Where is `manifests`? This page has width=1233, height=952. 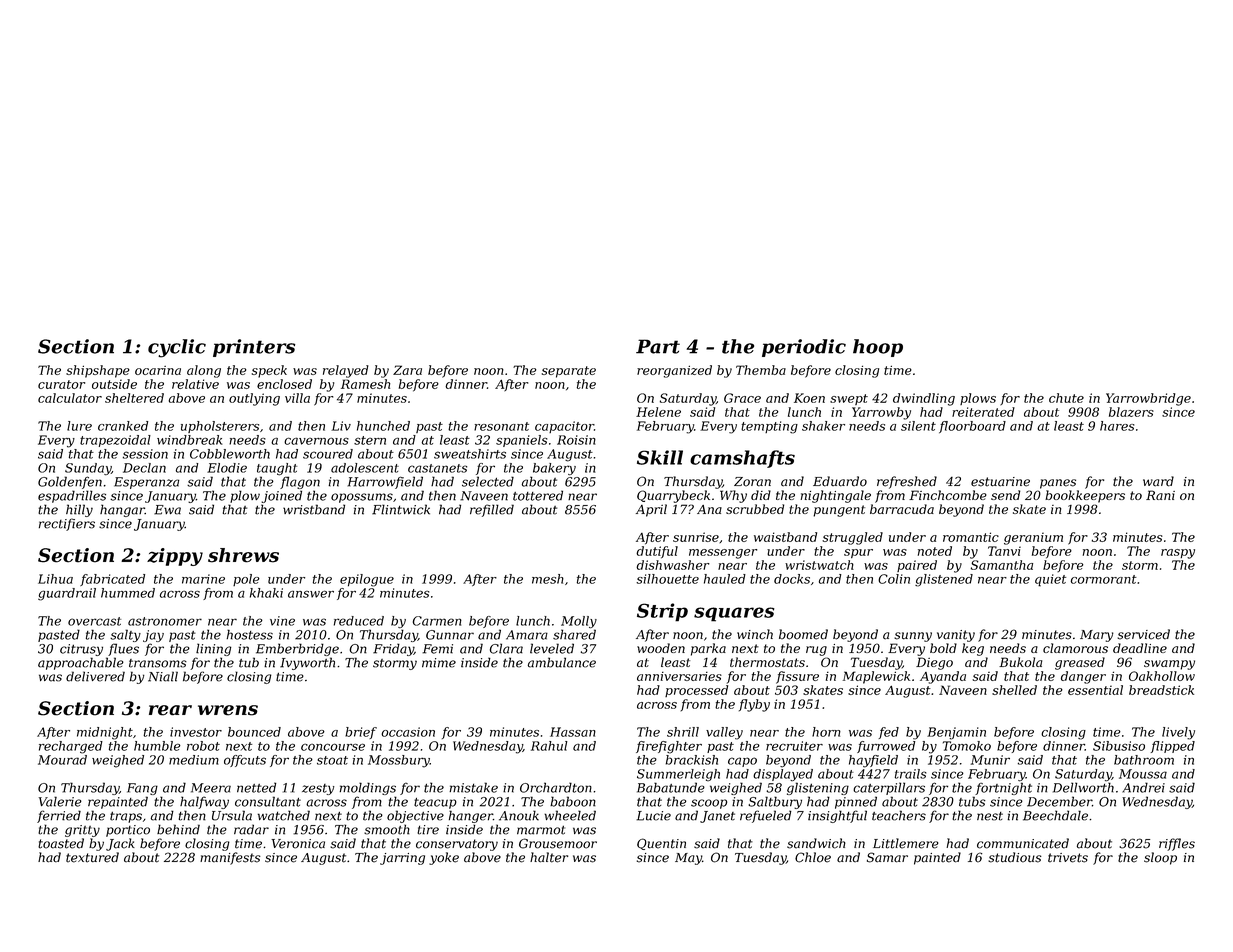
manifests is located at coordinates (230, 858).
